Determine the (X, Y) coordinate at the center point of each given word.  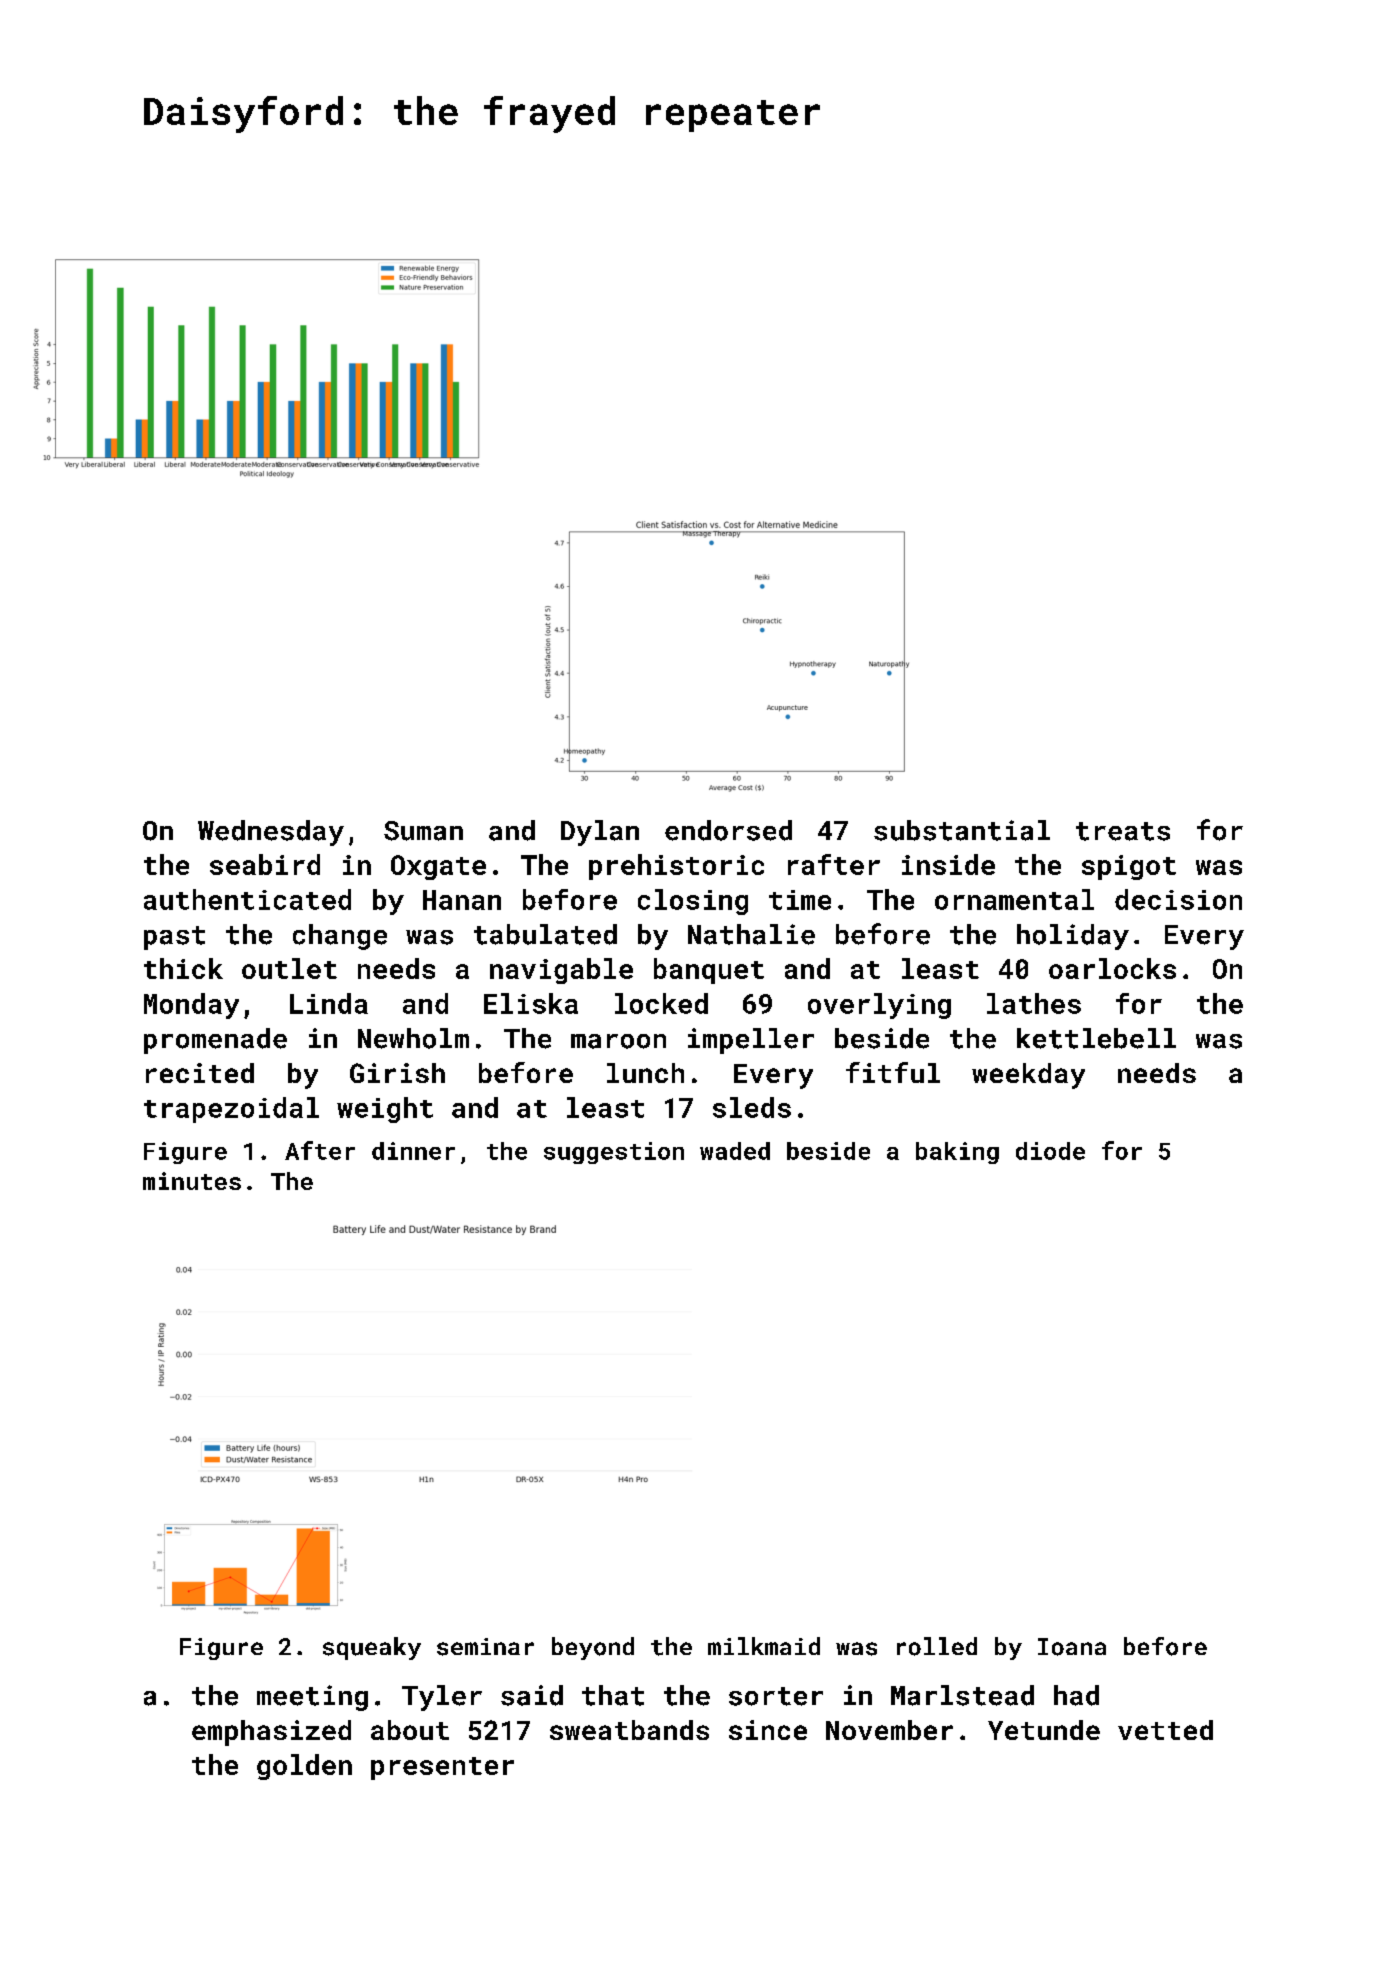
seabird (265, 864)
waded (735, 1151)
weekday (1028, 1076)
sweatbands (629, 1730)
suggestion (614, 1153)
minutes (192, 1181)
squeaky (372, 1648)
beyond (593, 1648)
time (800, 900)
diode (1050, 1151)
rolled (937, 1646)
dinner (413, 1151)
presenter (442, 1768)
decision (1178, 899)
